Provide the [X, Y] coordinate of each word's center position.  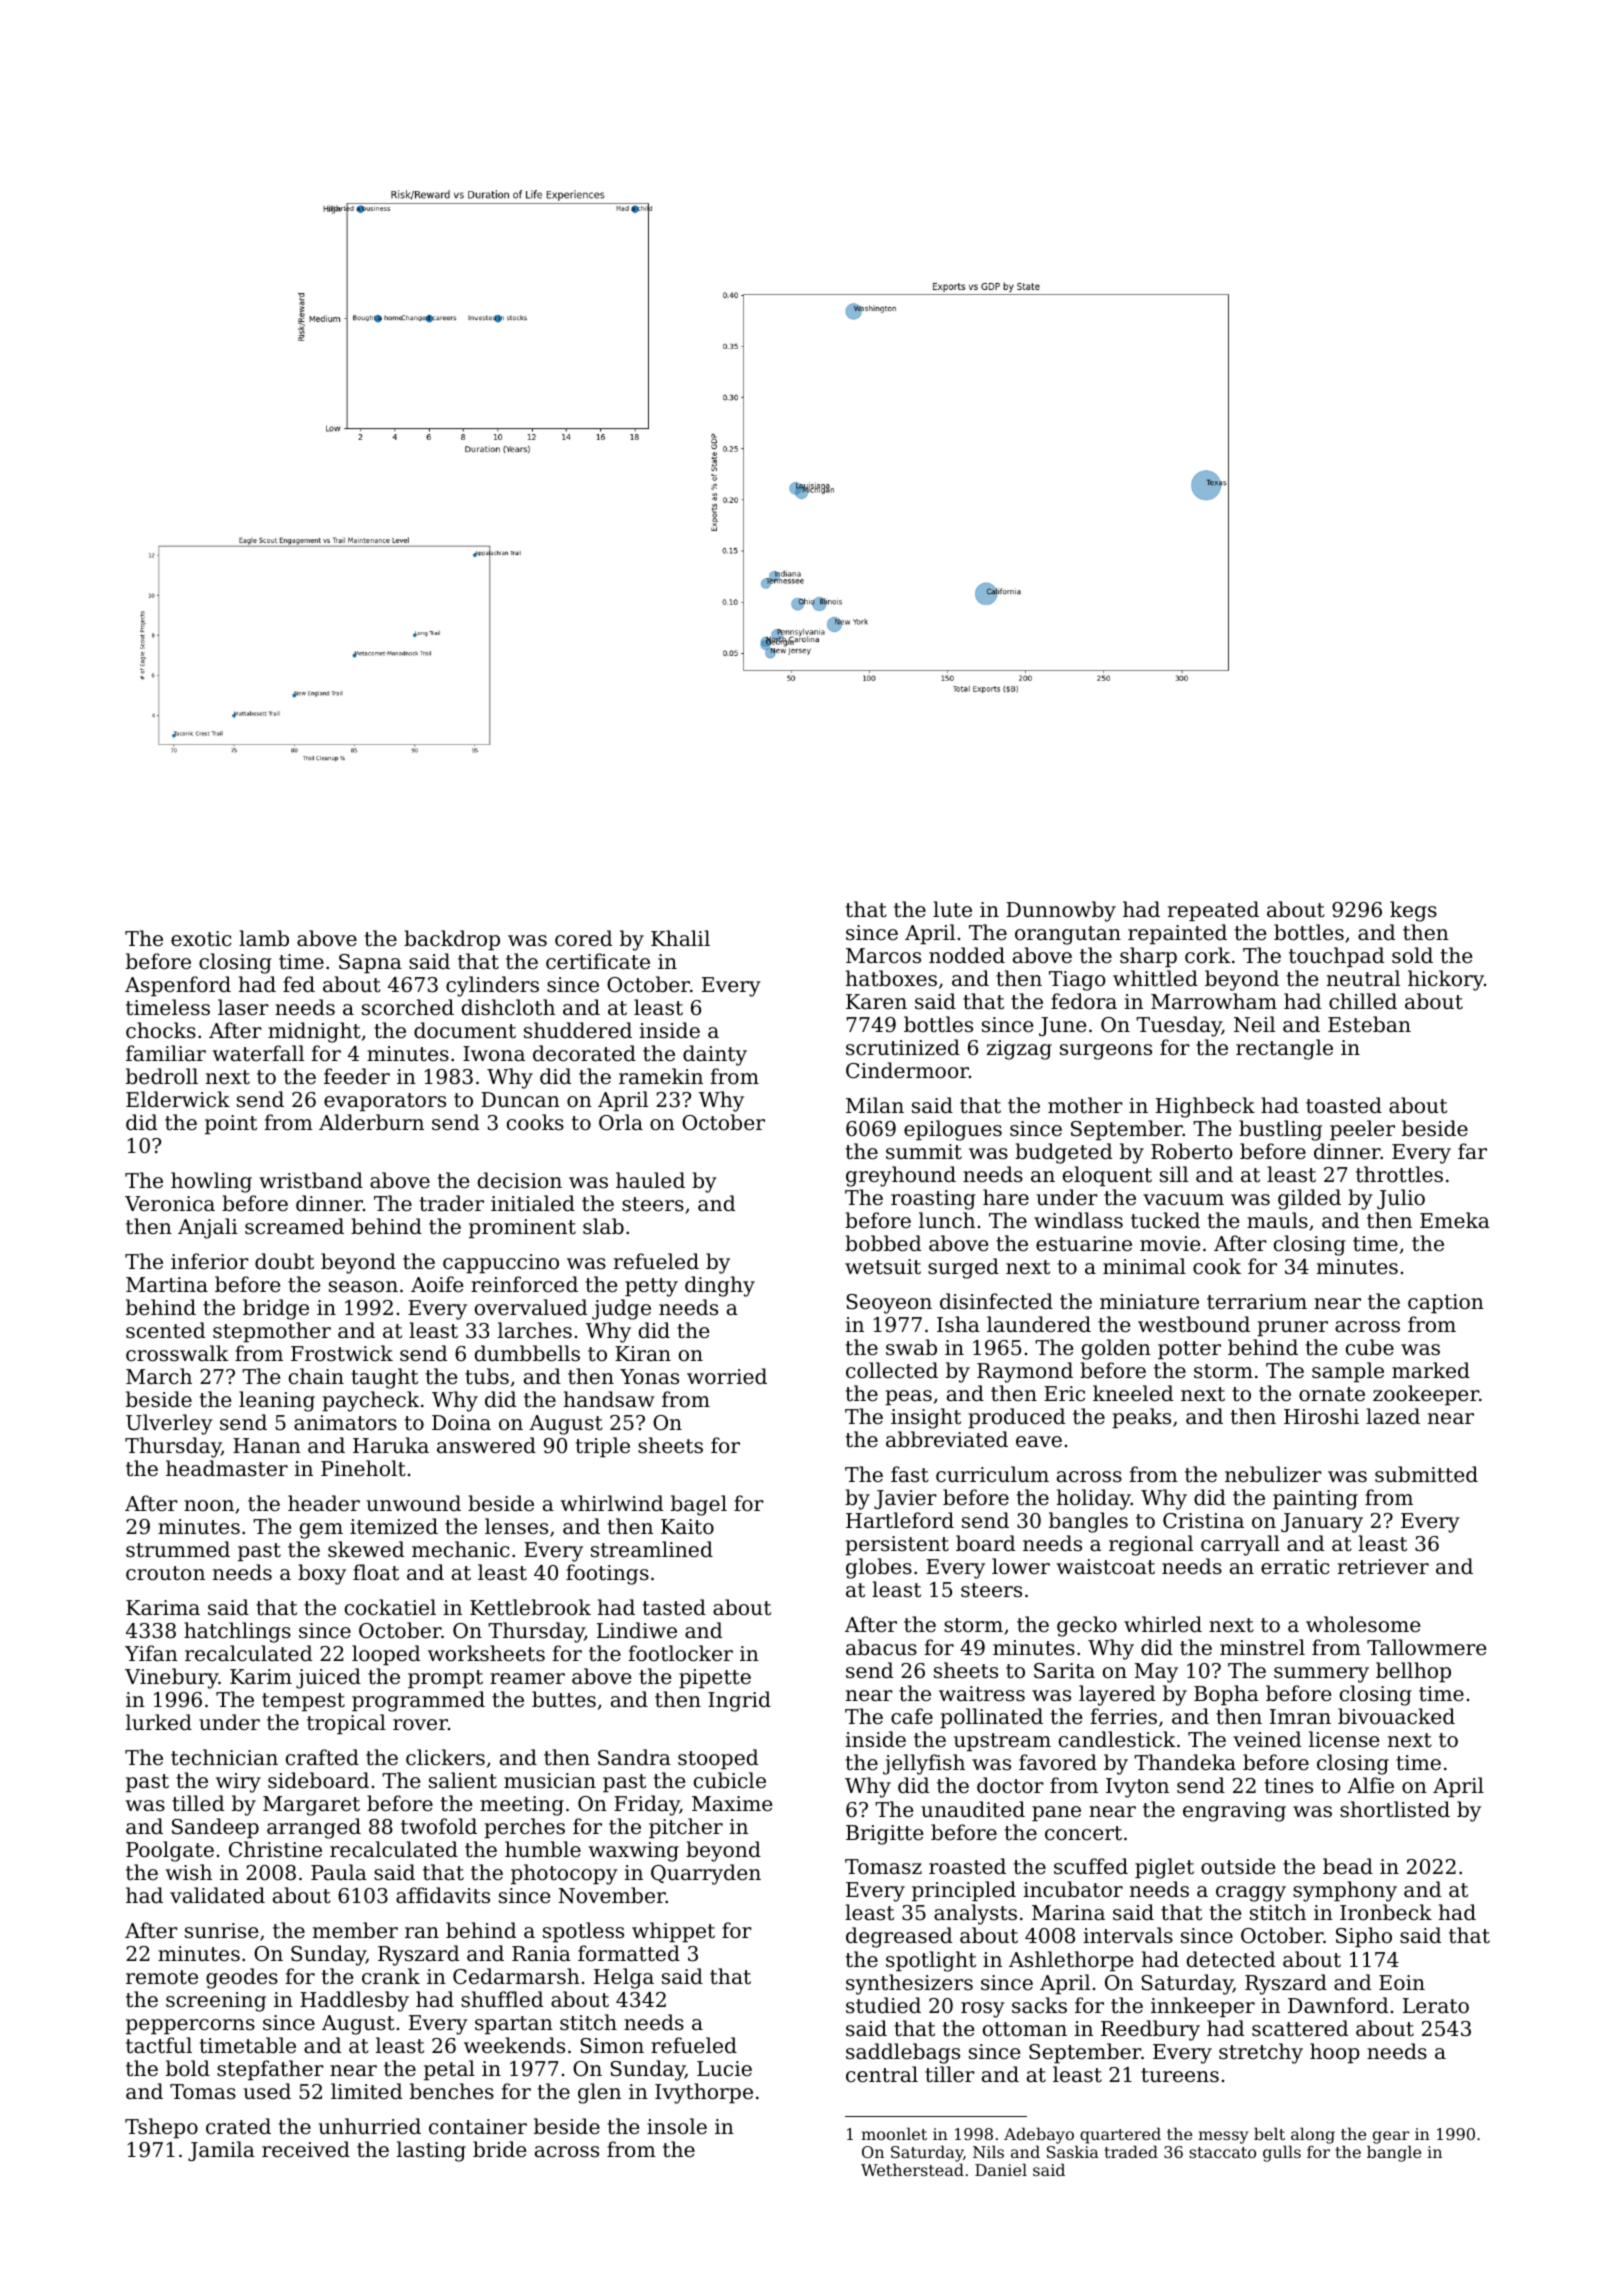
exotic [201, 939]
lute [952, 909]
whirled [1163, 1624]
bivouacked [1396, 1716]
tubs [487, 1376]
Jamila [221, 2151]
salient [463, 1780]
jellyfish [924, 1764]
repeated [1213, 911]
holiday [1094, 1499]
